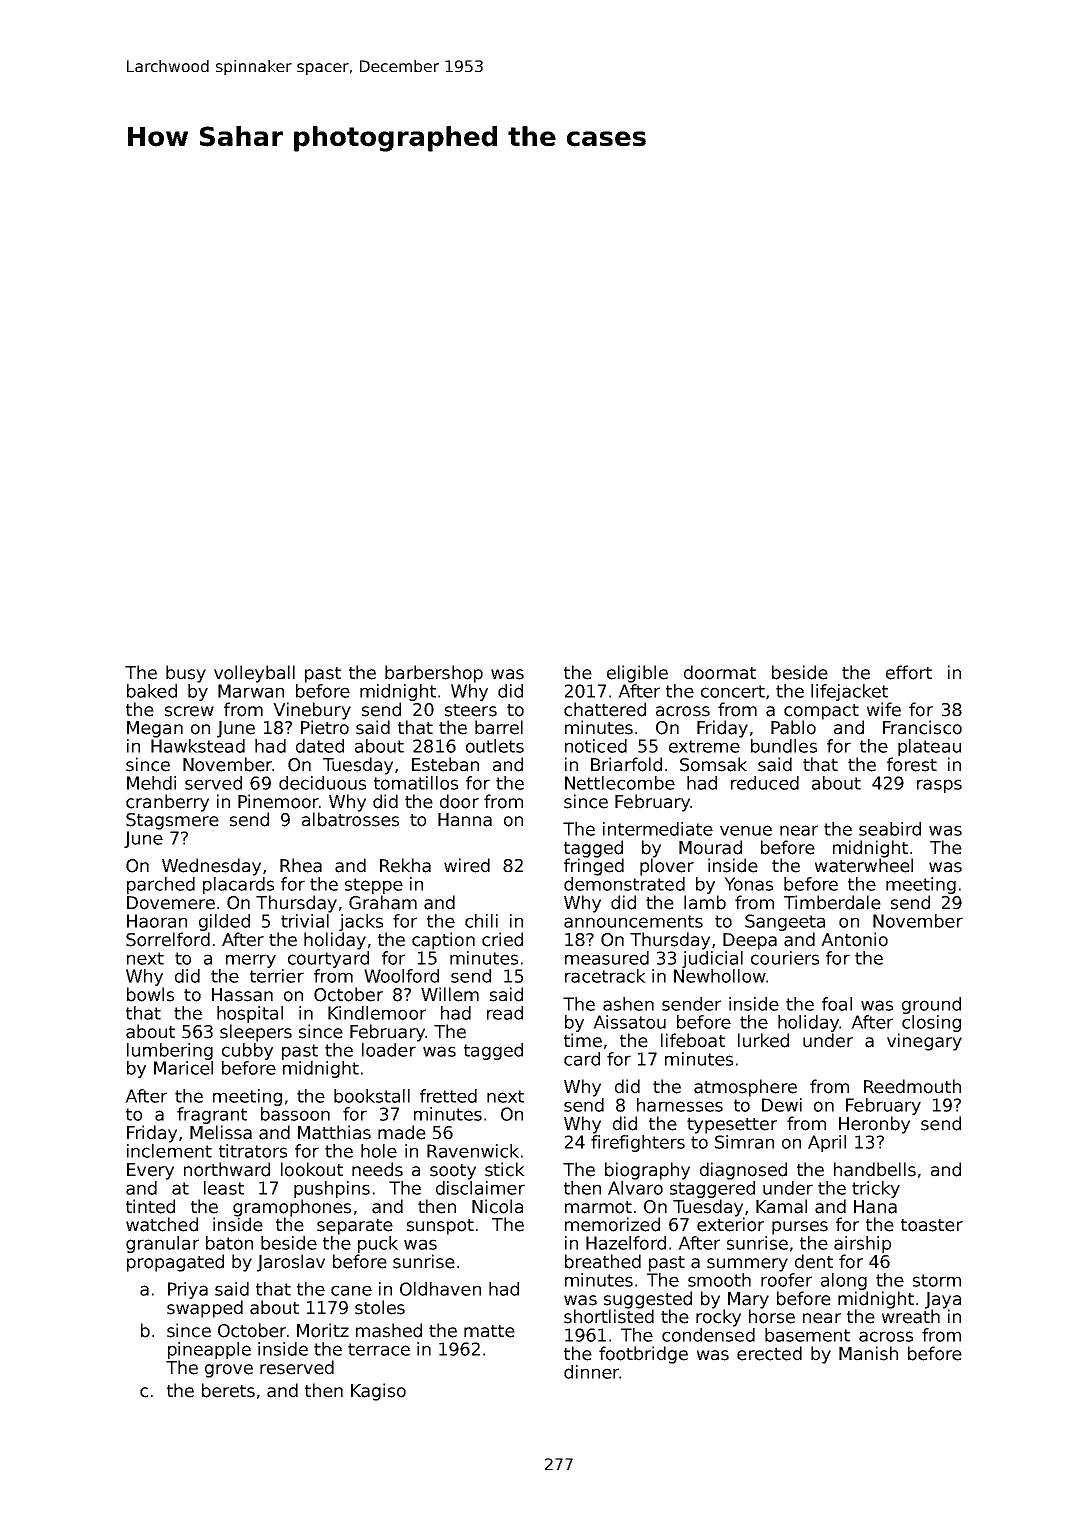 The height and width of the screenshot is (1539, 1088). Describe the element at coordinates (440, 1289) in the screenshot. I see `Oldhaven` at that location.
